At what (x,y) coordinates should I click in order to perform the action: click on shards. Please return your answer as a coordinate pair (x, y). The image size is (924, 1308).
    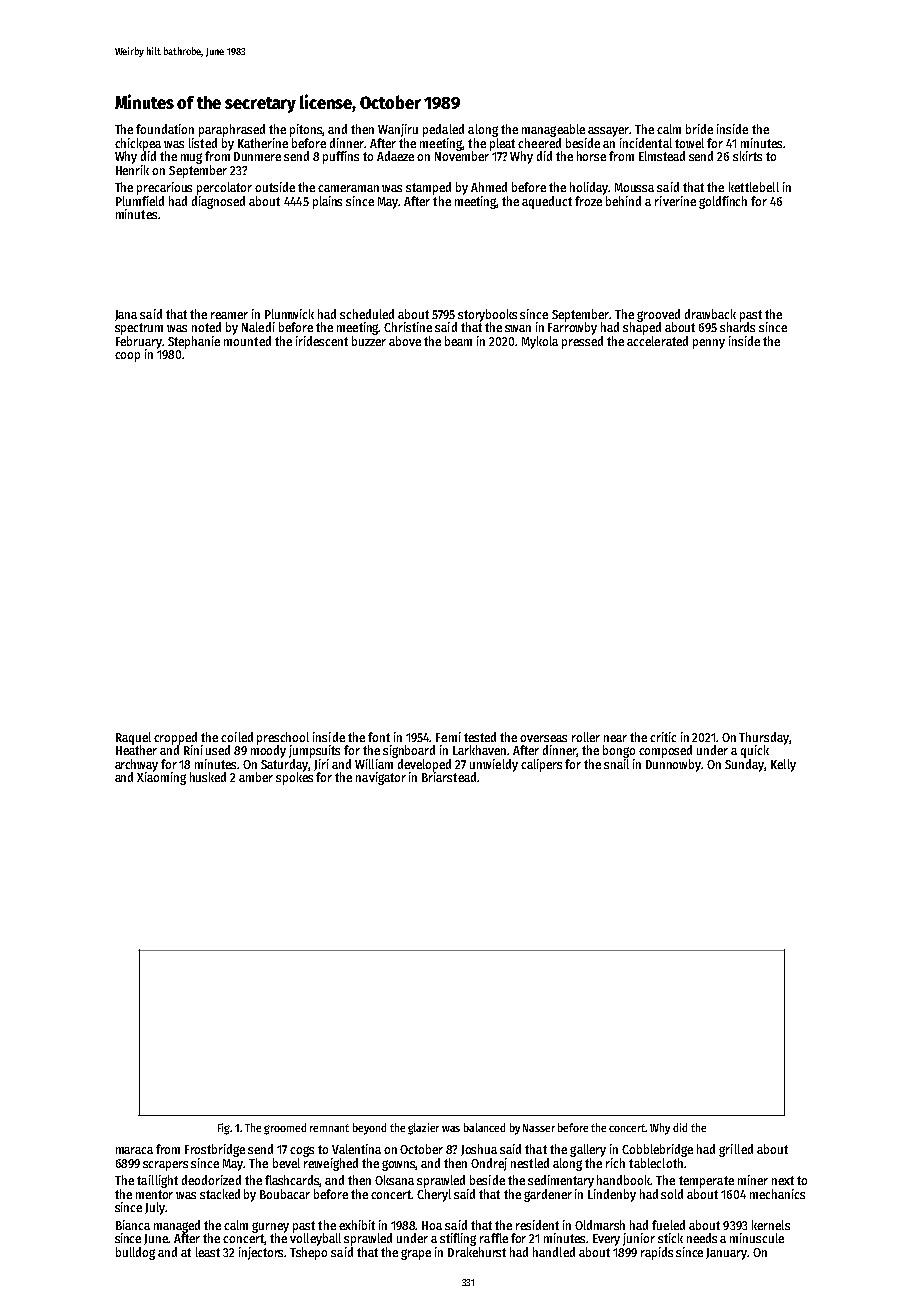
    Looking at the image, I should click on (737, 327).
